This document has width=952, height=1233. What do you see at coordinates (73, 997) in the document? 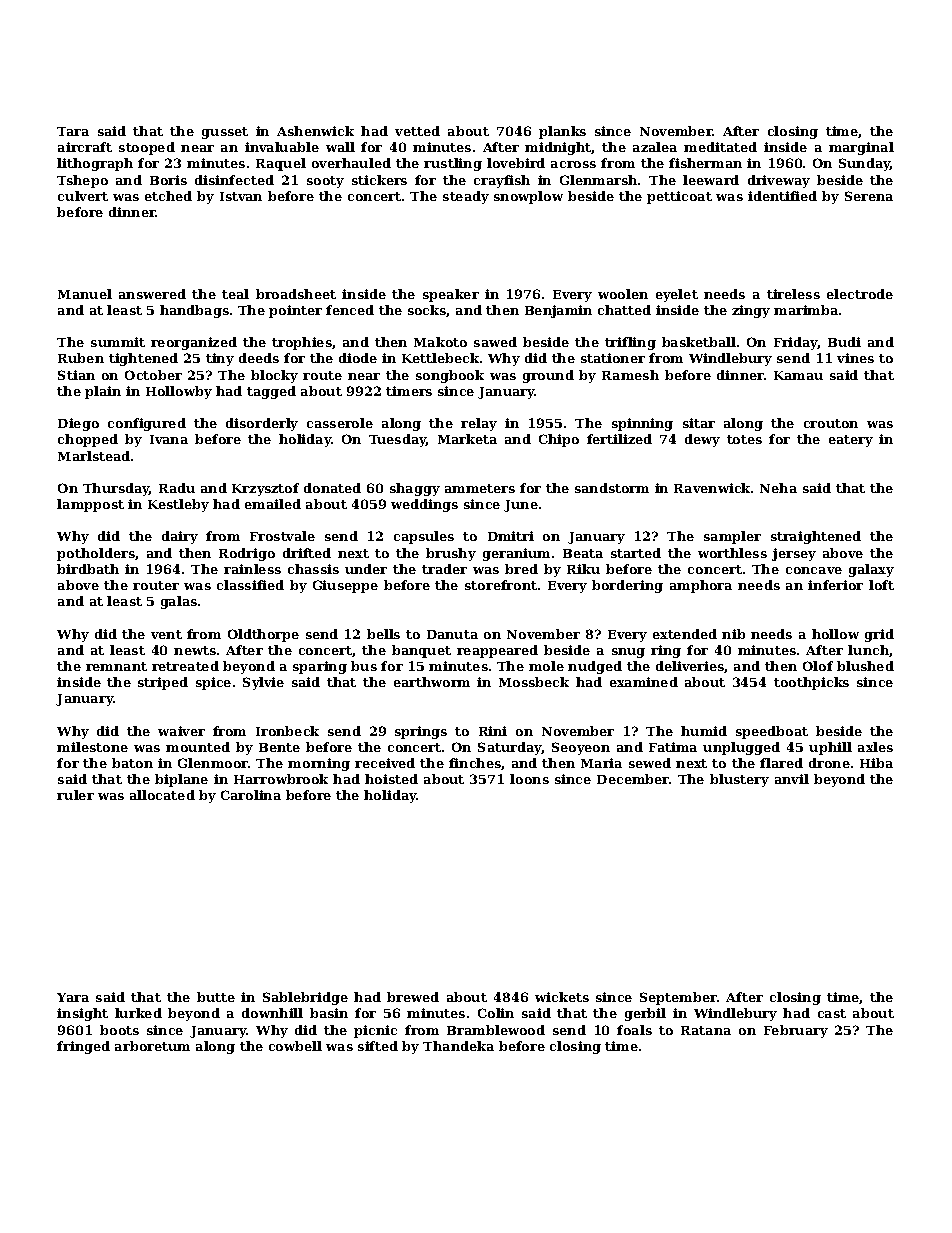
I see `Yara` at bounding box center [73, 997].
